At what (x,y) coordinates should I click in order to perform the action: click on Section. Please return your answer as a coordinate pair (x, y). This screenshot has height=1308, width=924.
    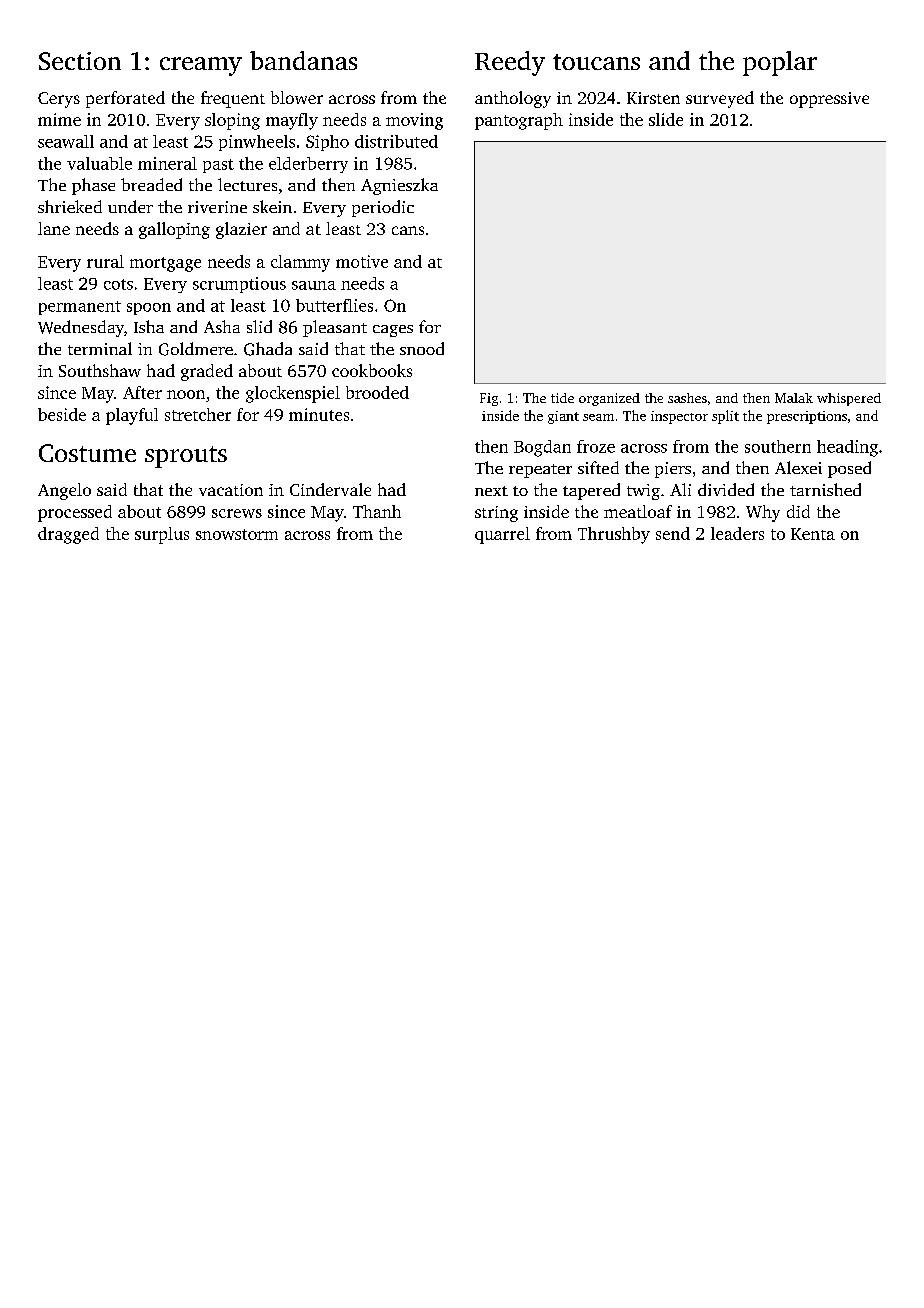
    Looking at the image, I should click on (80, 61).
